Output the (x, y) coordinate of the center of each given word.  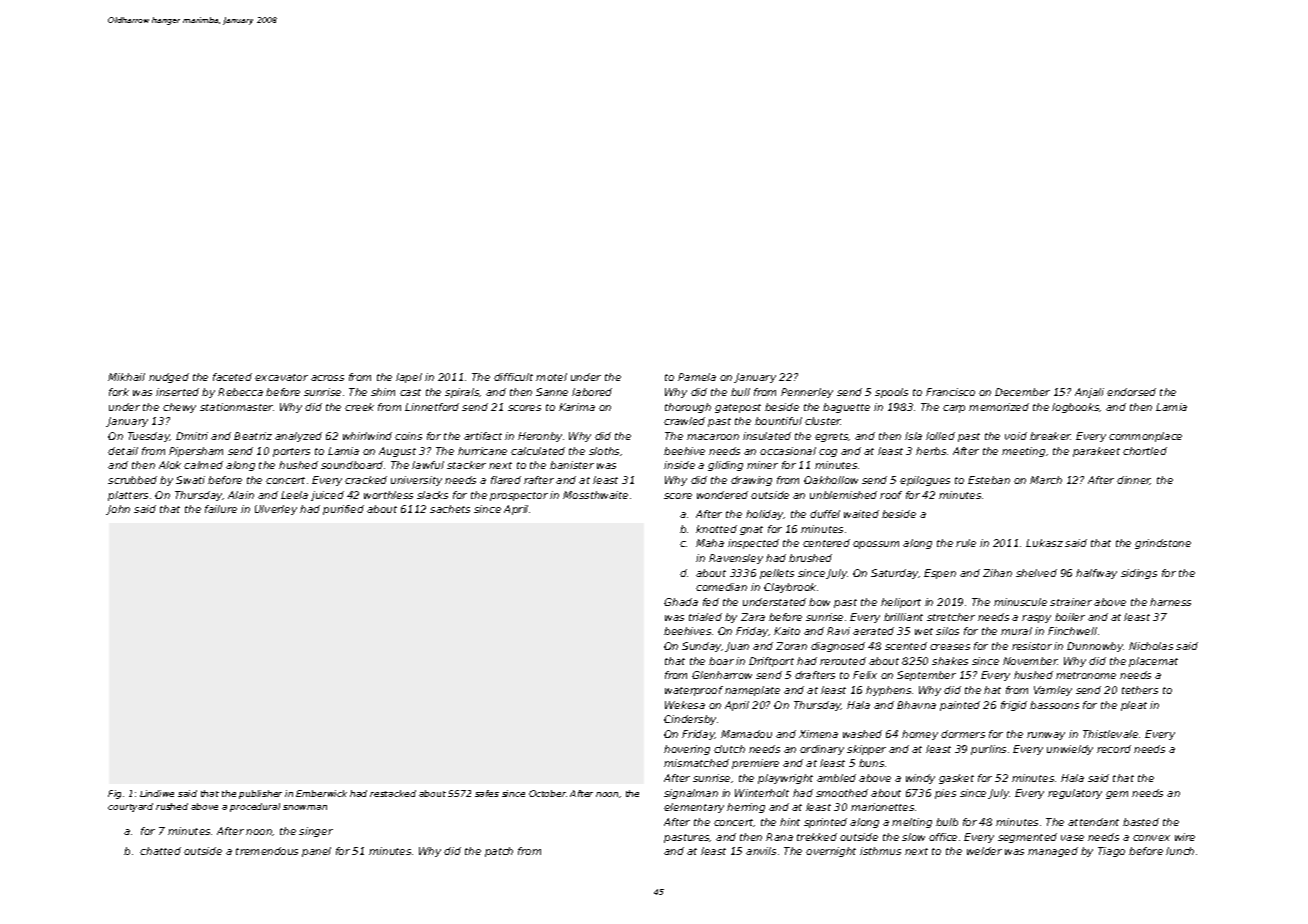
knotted (716, 529)
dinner (1134, 480)
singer (316, 832)
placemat (1153, 662)
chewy (179, 408)
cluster (823, 421)
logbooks (1076, 408)
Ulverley (276, 510)
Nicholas (1151, 646)
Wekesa (685, 705)
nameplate (752, 691)
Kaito (787, 631)
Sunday (702, 647)
